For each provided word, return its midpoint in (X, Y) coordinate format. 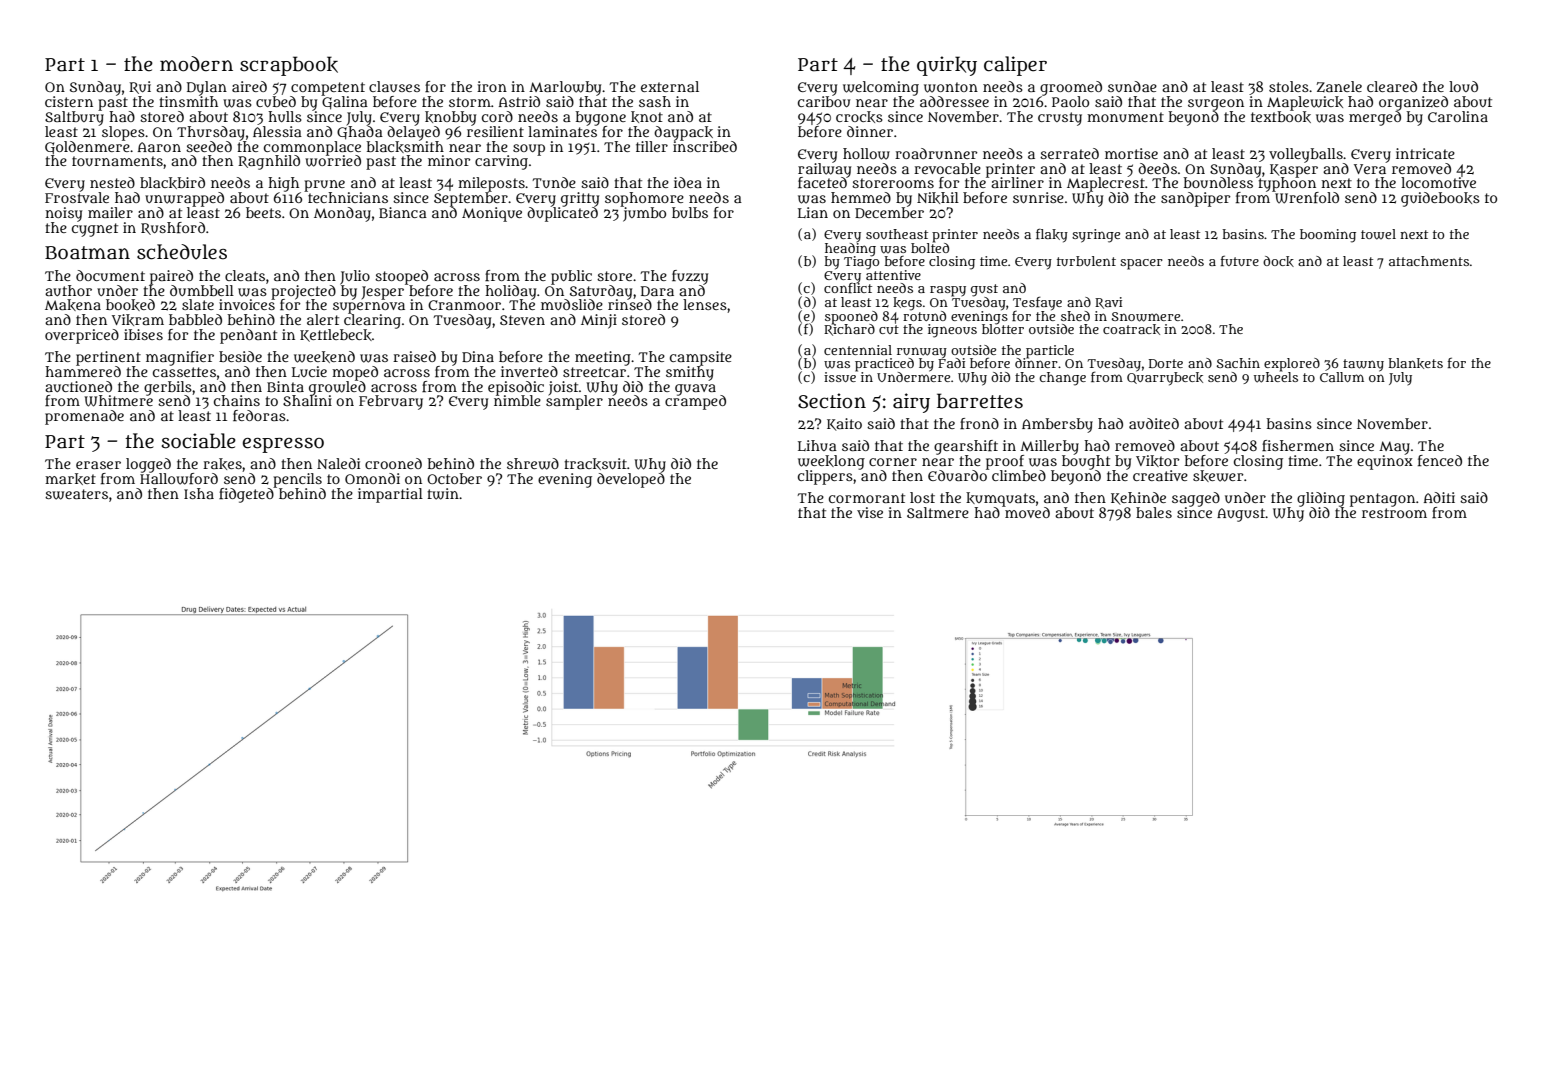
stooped (401, 277)
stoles (1289, 86)
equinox (1385, 462)
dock (1278, 261)
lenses (705, 304)
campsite (701, 358)
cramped (695, 402)
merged (1375, 118)
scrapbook (289, 66)
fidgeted (247, 495)
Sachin (1238, 363)
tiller (652, 146)
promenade (84, 417)
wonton (951, 87)
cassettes (184, 372)
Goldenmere (87, 147)
